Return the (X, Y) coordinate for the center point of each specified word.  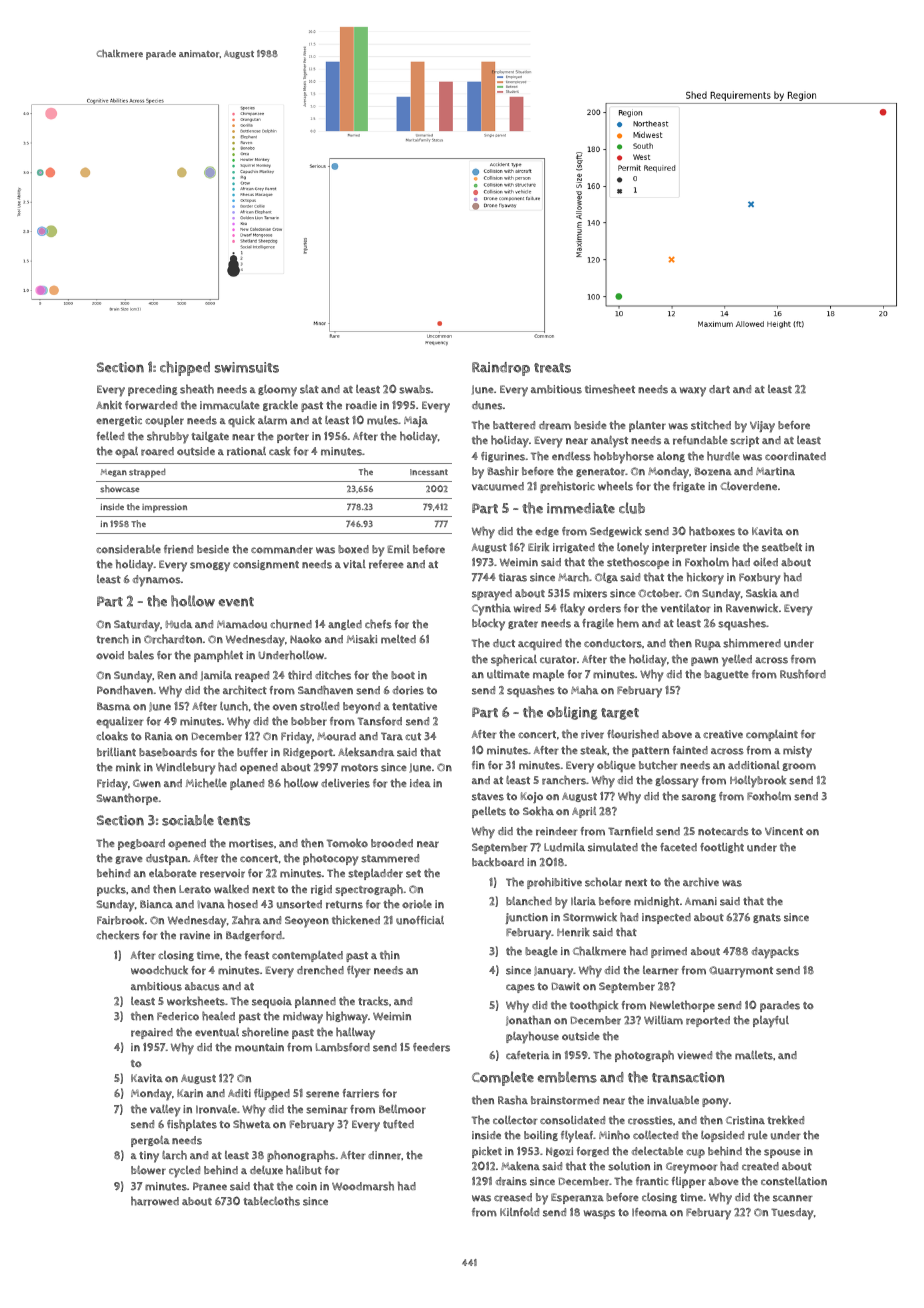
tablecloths (271, 1201)
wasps (599, 1214)
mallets (754, 1055)
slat (309, 389)
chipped (185, 368)
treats (552, 368)
